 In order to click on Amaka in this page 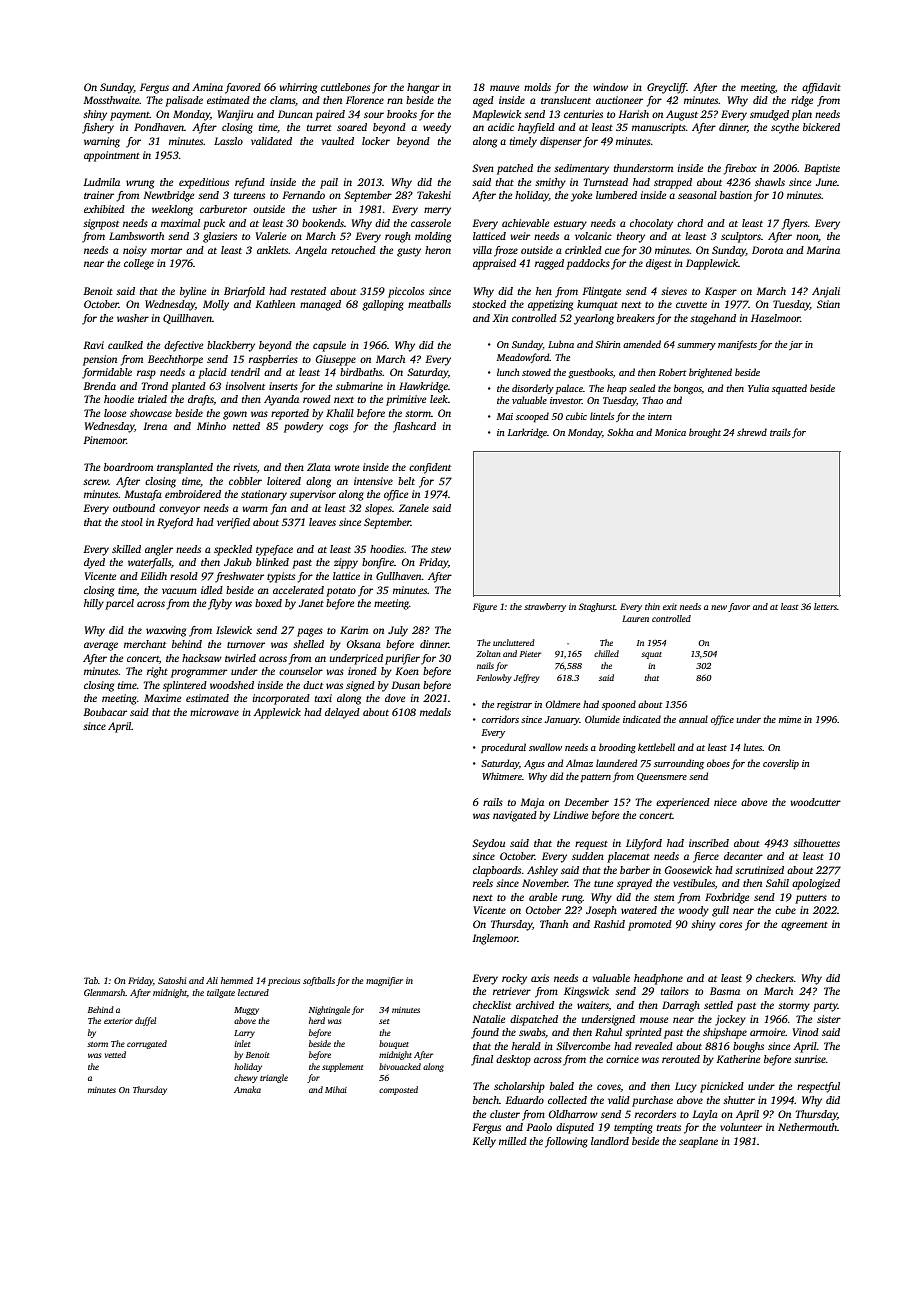, I will do `click(247, 1089)`.
